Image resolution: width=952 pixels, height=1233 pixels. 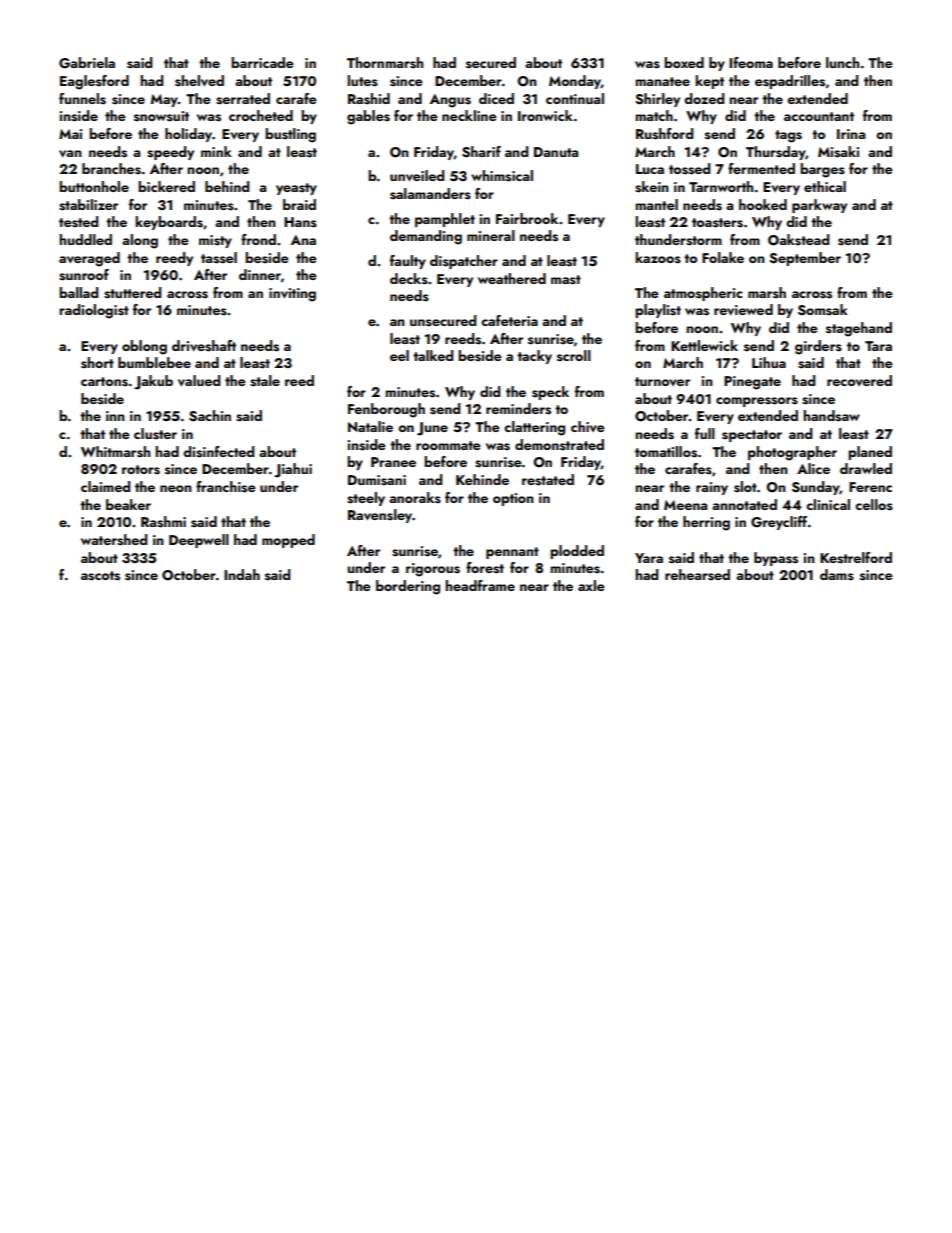 I want to click on Natalie, so click(x=370, y=426).
